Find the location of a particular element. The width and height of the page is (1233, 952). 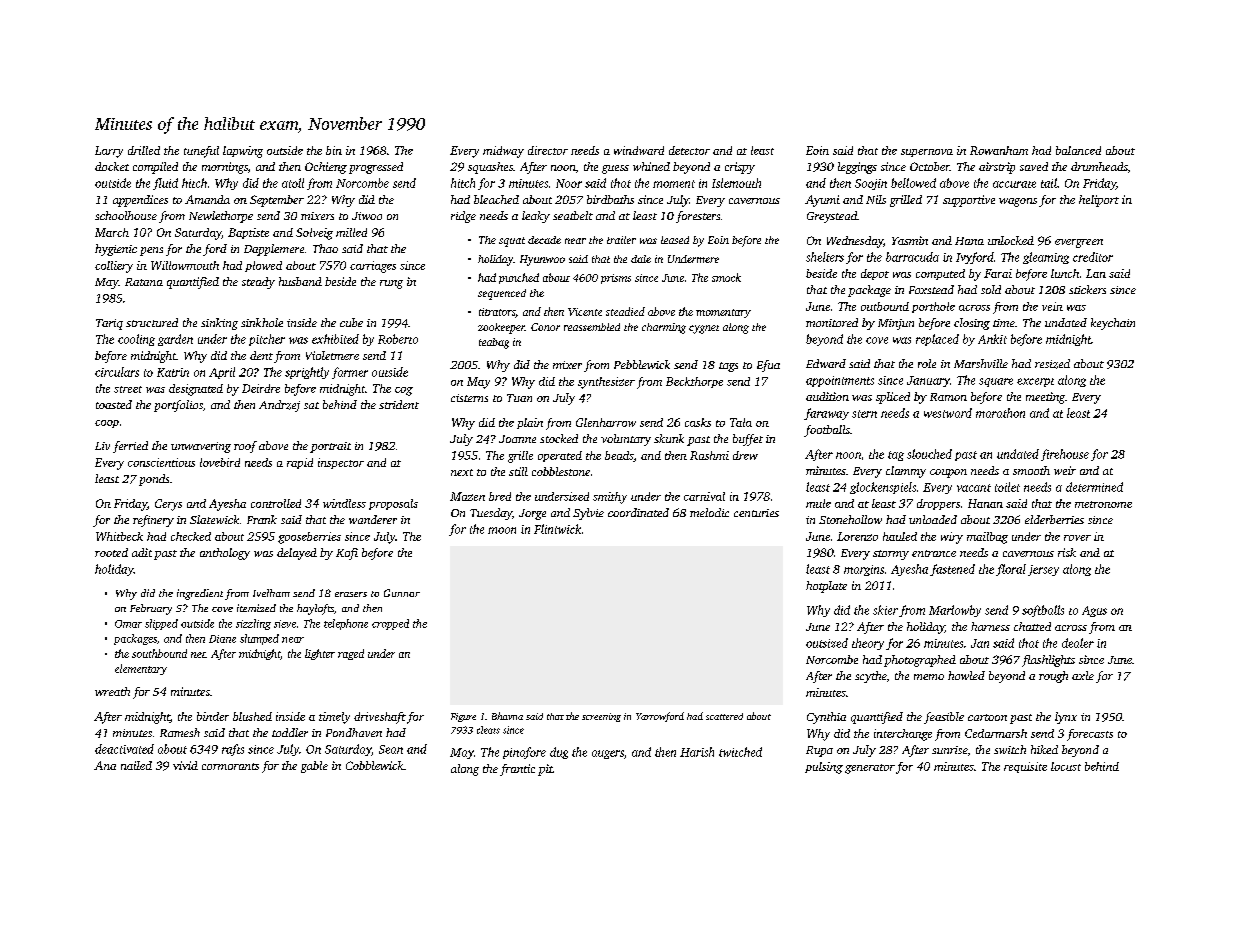

Ramesh is located at coordinates (180, 732).
